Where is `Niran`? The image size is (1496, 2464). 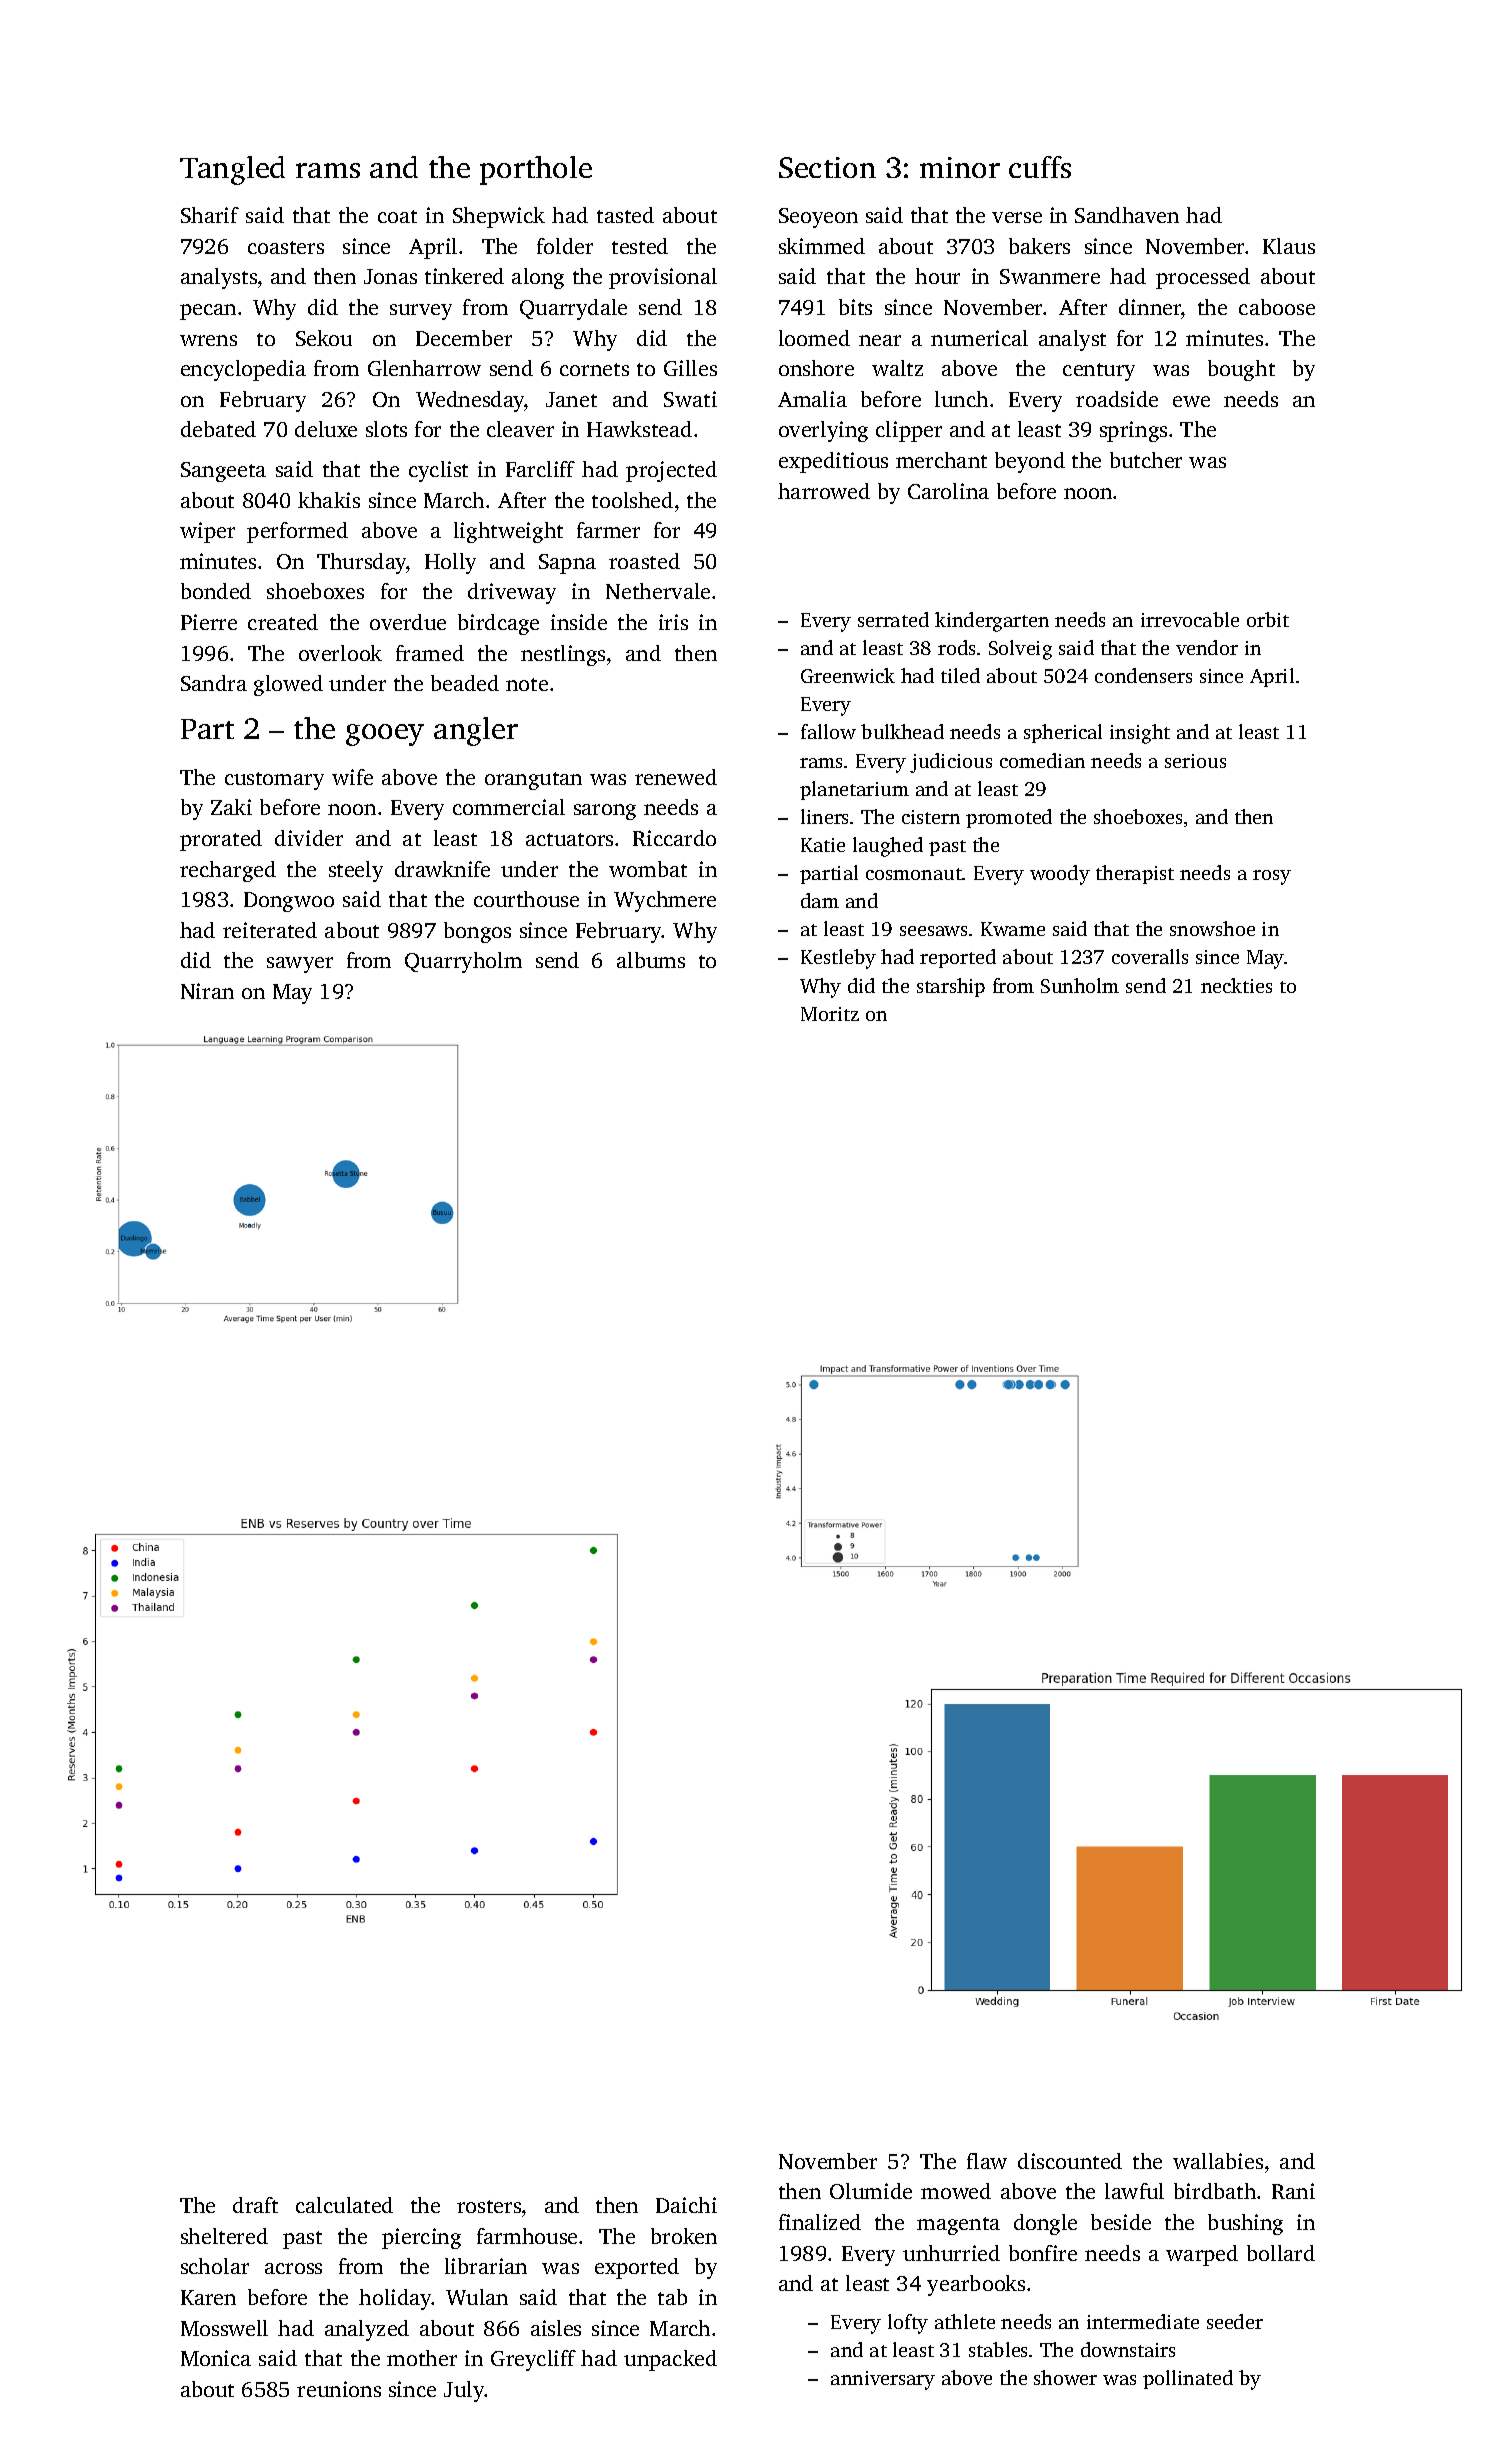 Niran is located at coordinates (207, 991).
